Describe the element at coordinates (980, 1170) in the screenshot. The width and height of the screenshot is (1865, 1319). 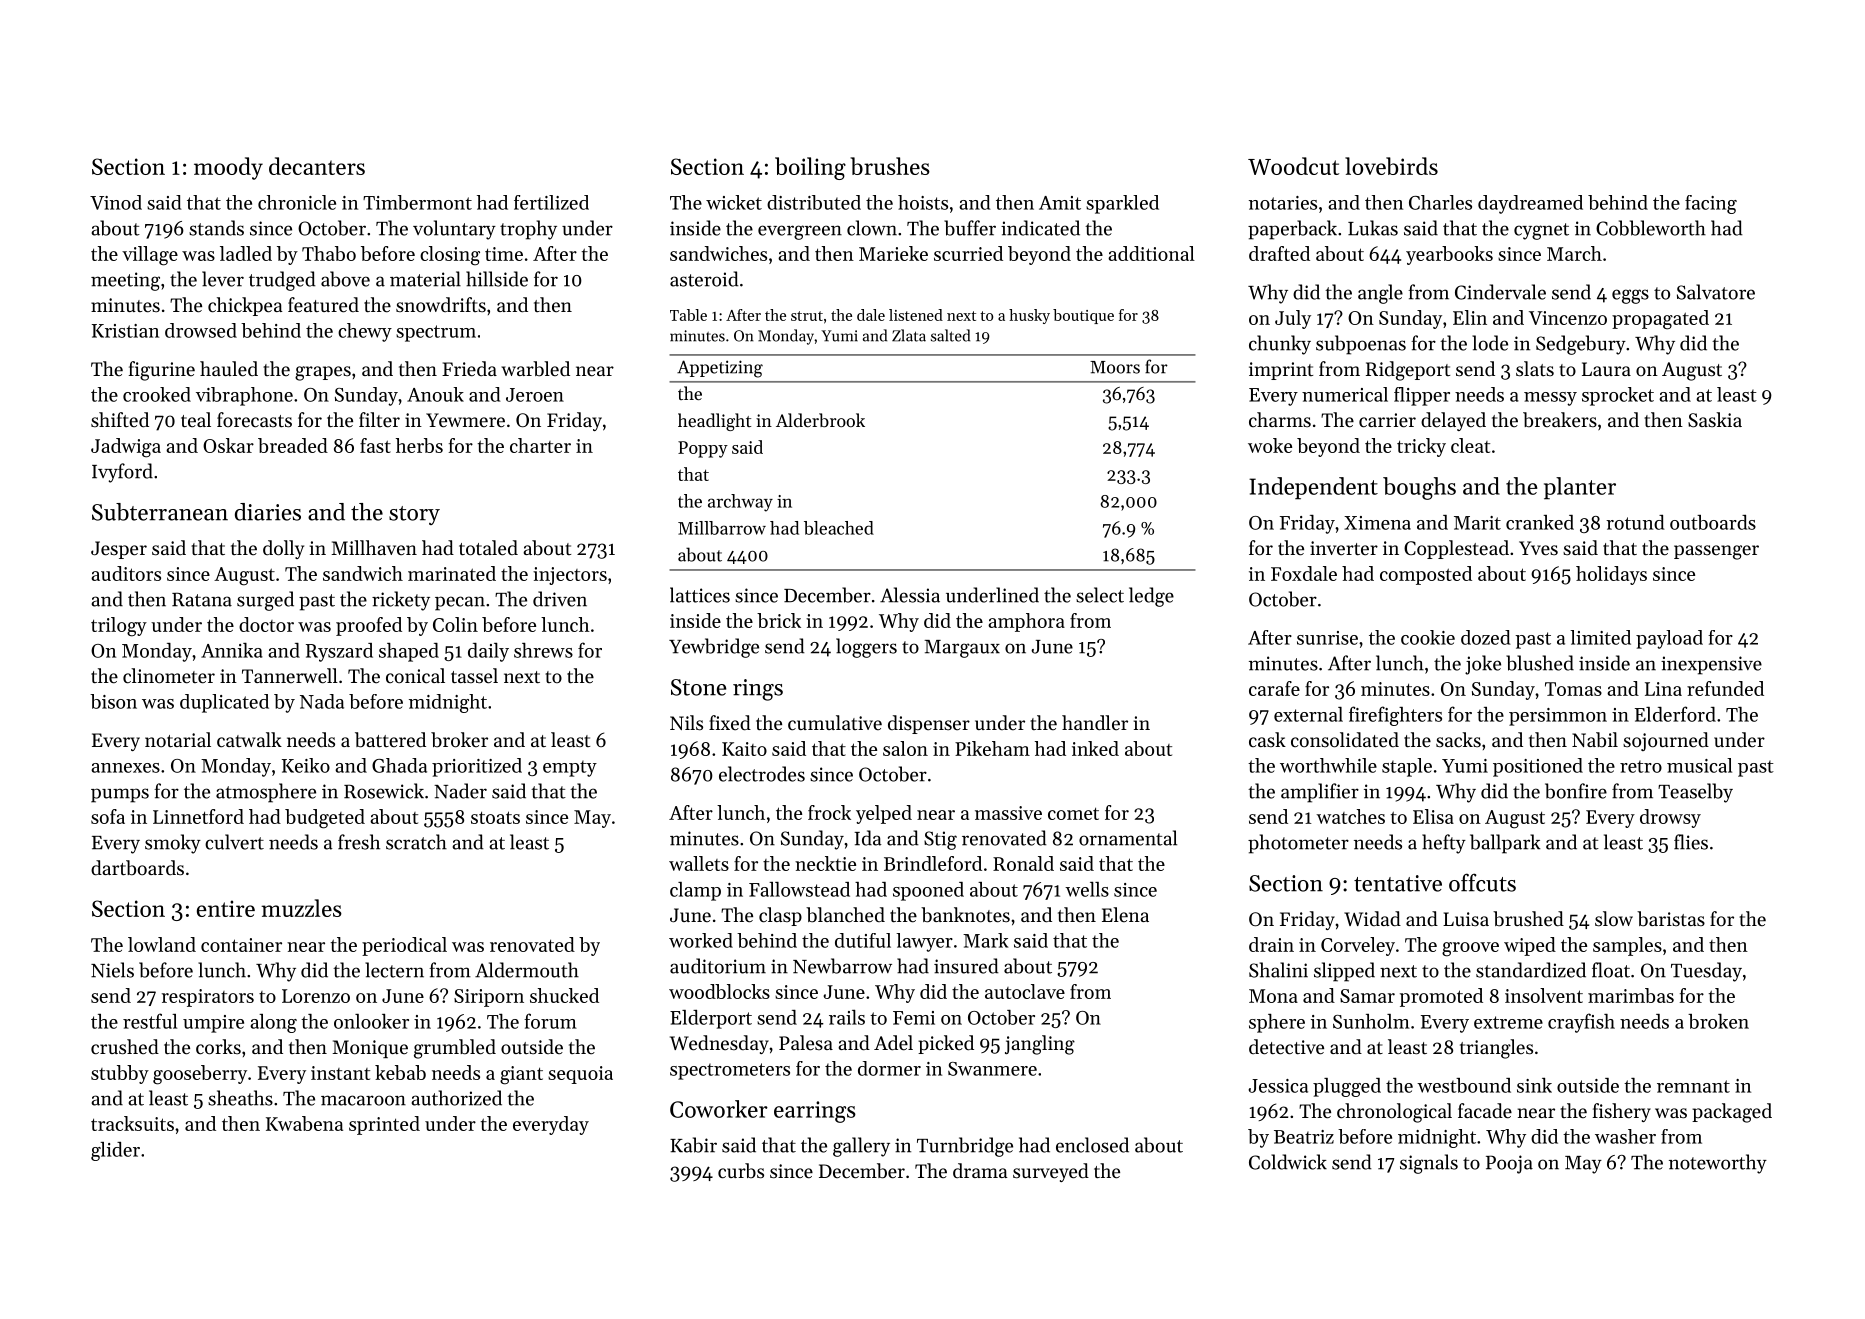
I see `drama` at that location.
